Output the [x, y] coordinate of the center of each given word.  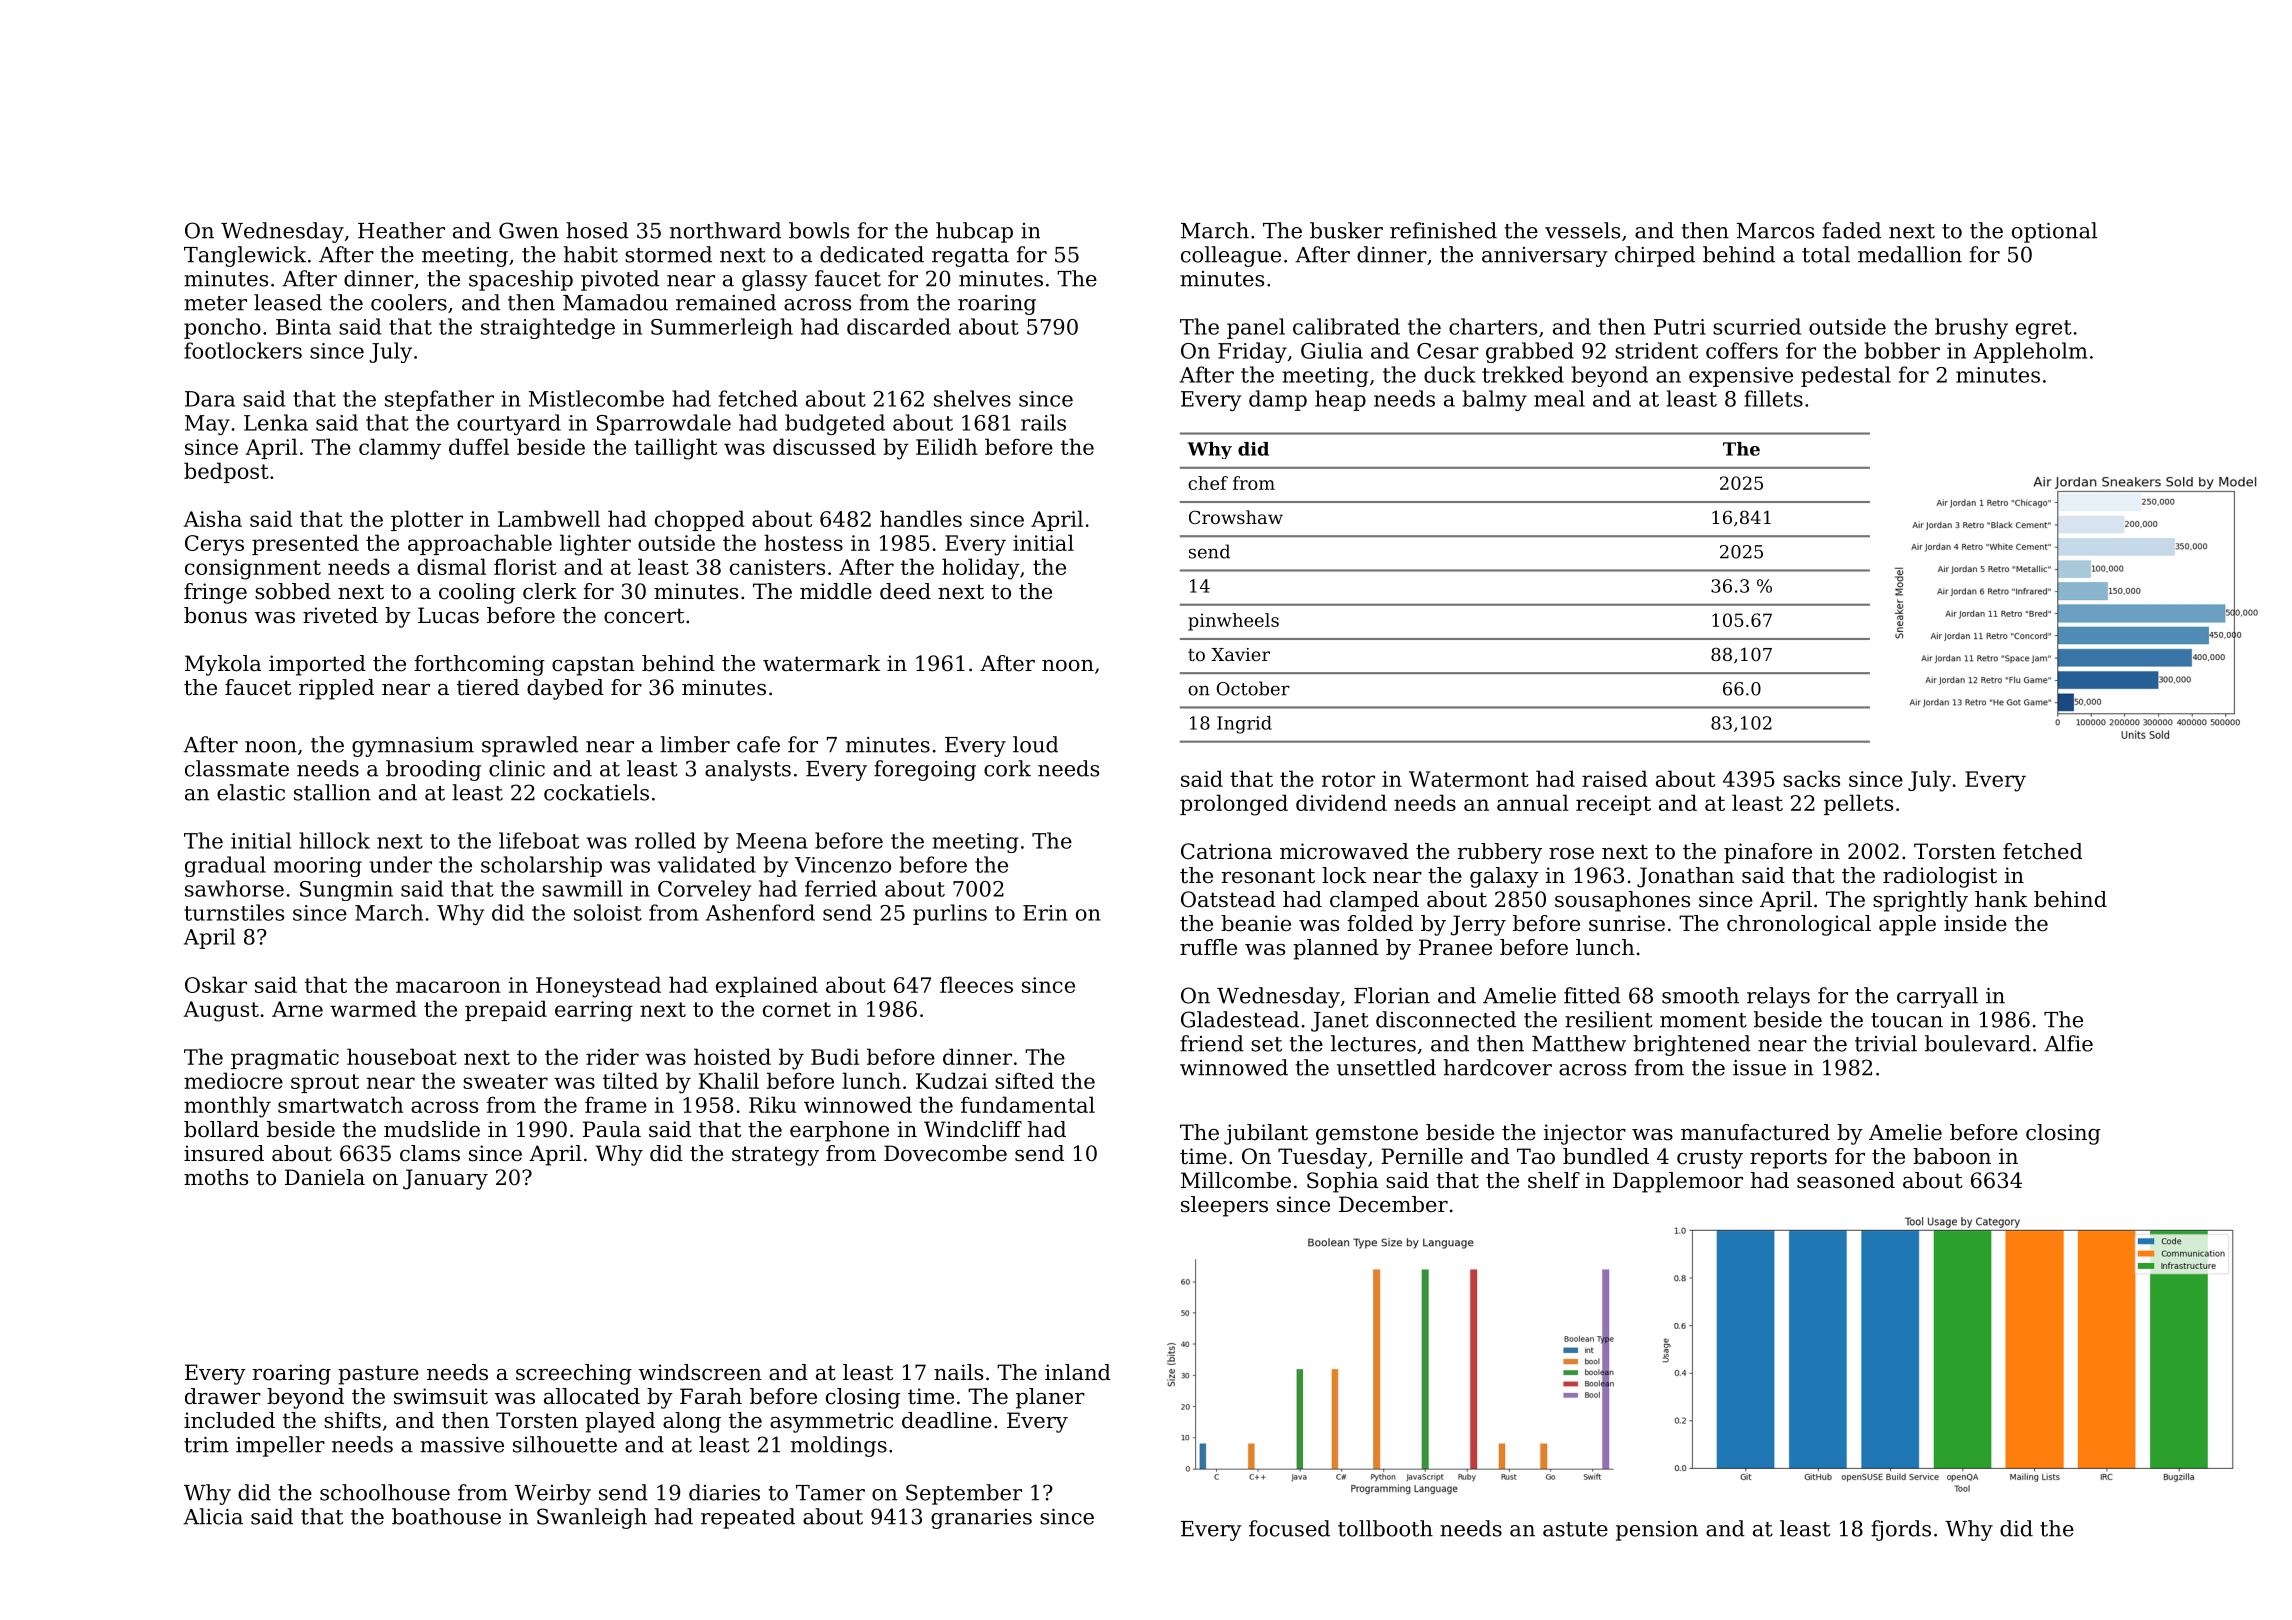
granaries [981, 1519]
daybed [565, 689]
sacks [1811, 778]
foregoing [925, 770]
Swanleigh [592, 1518]
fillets [1773, 398]
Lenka [276, 422]
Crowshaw [1236, 517]
